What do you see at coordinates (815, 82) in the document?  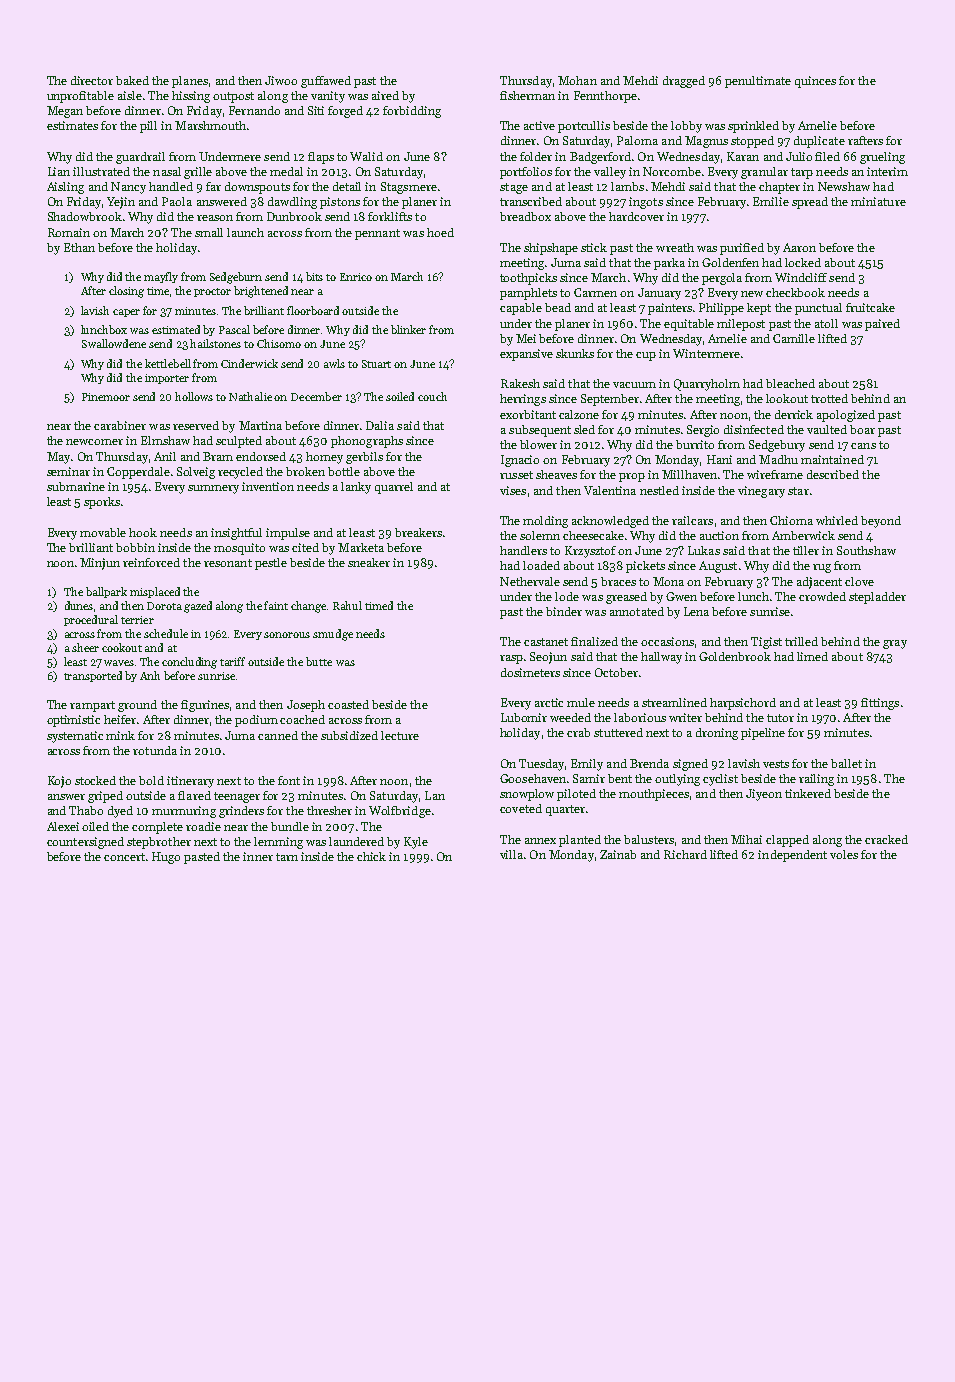 I see `quinces` at bounding box center [815, 82].
